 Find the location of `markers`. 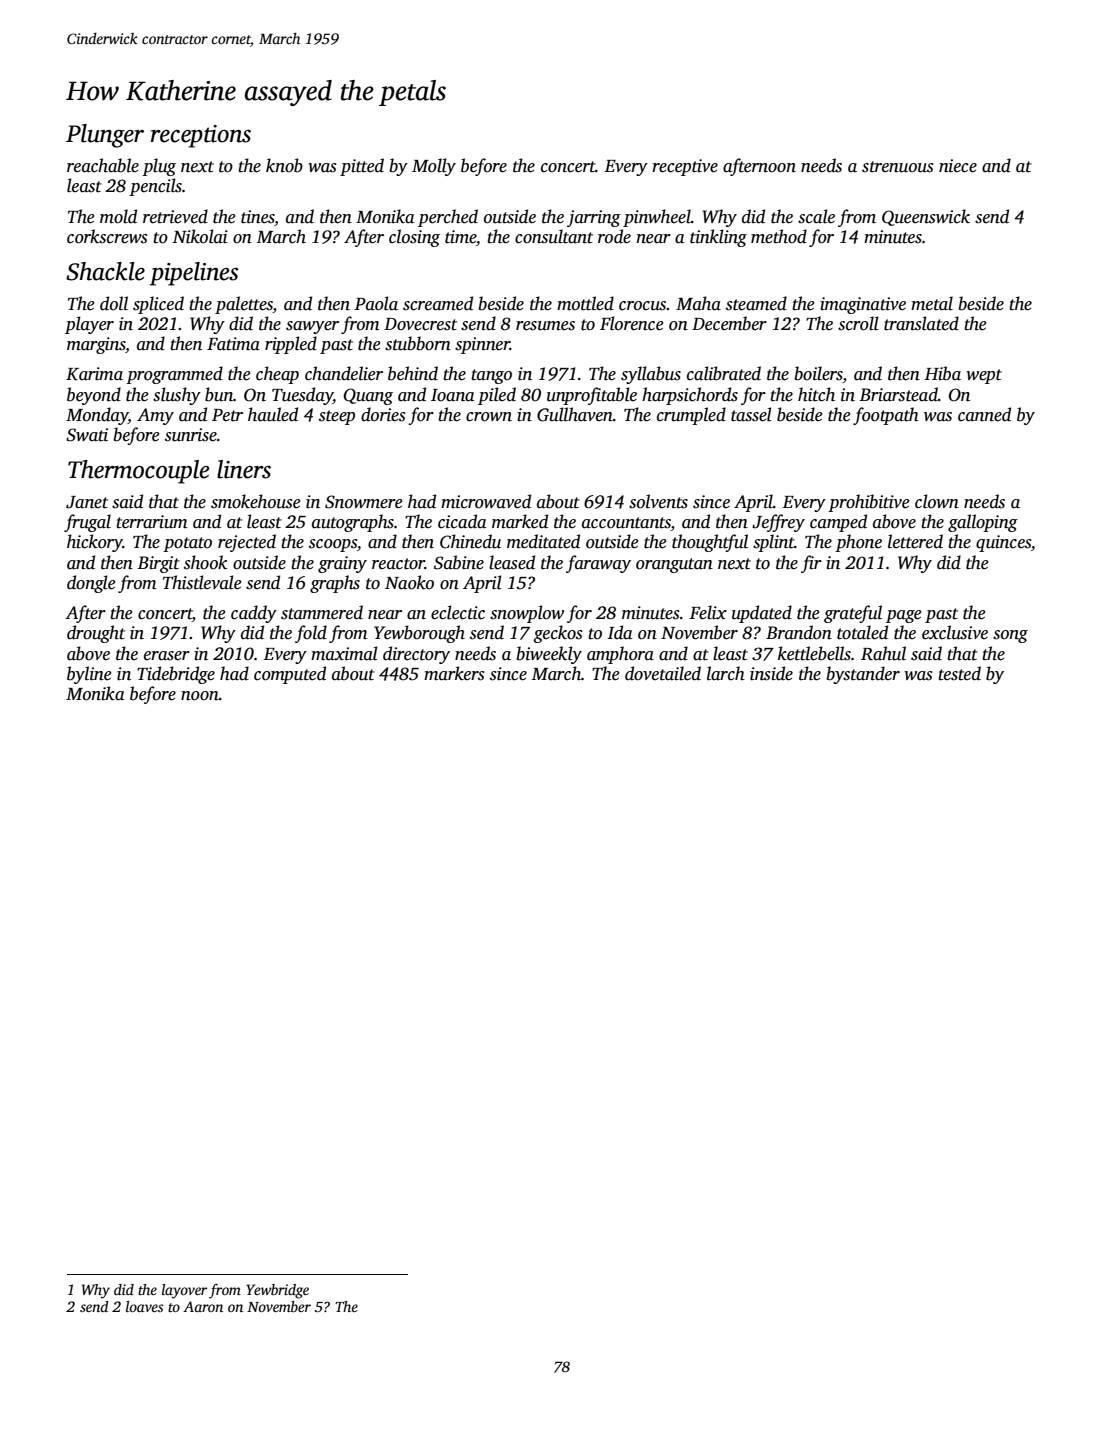

markers is located at coordinates (454, 673).
